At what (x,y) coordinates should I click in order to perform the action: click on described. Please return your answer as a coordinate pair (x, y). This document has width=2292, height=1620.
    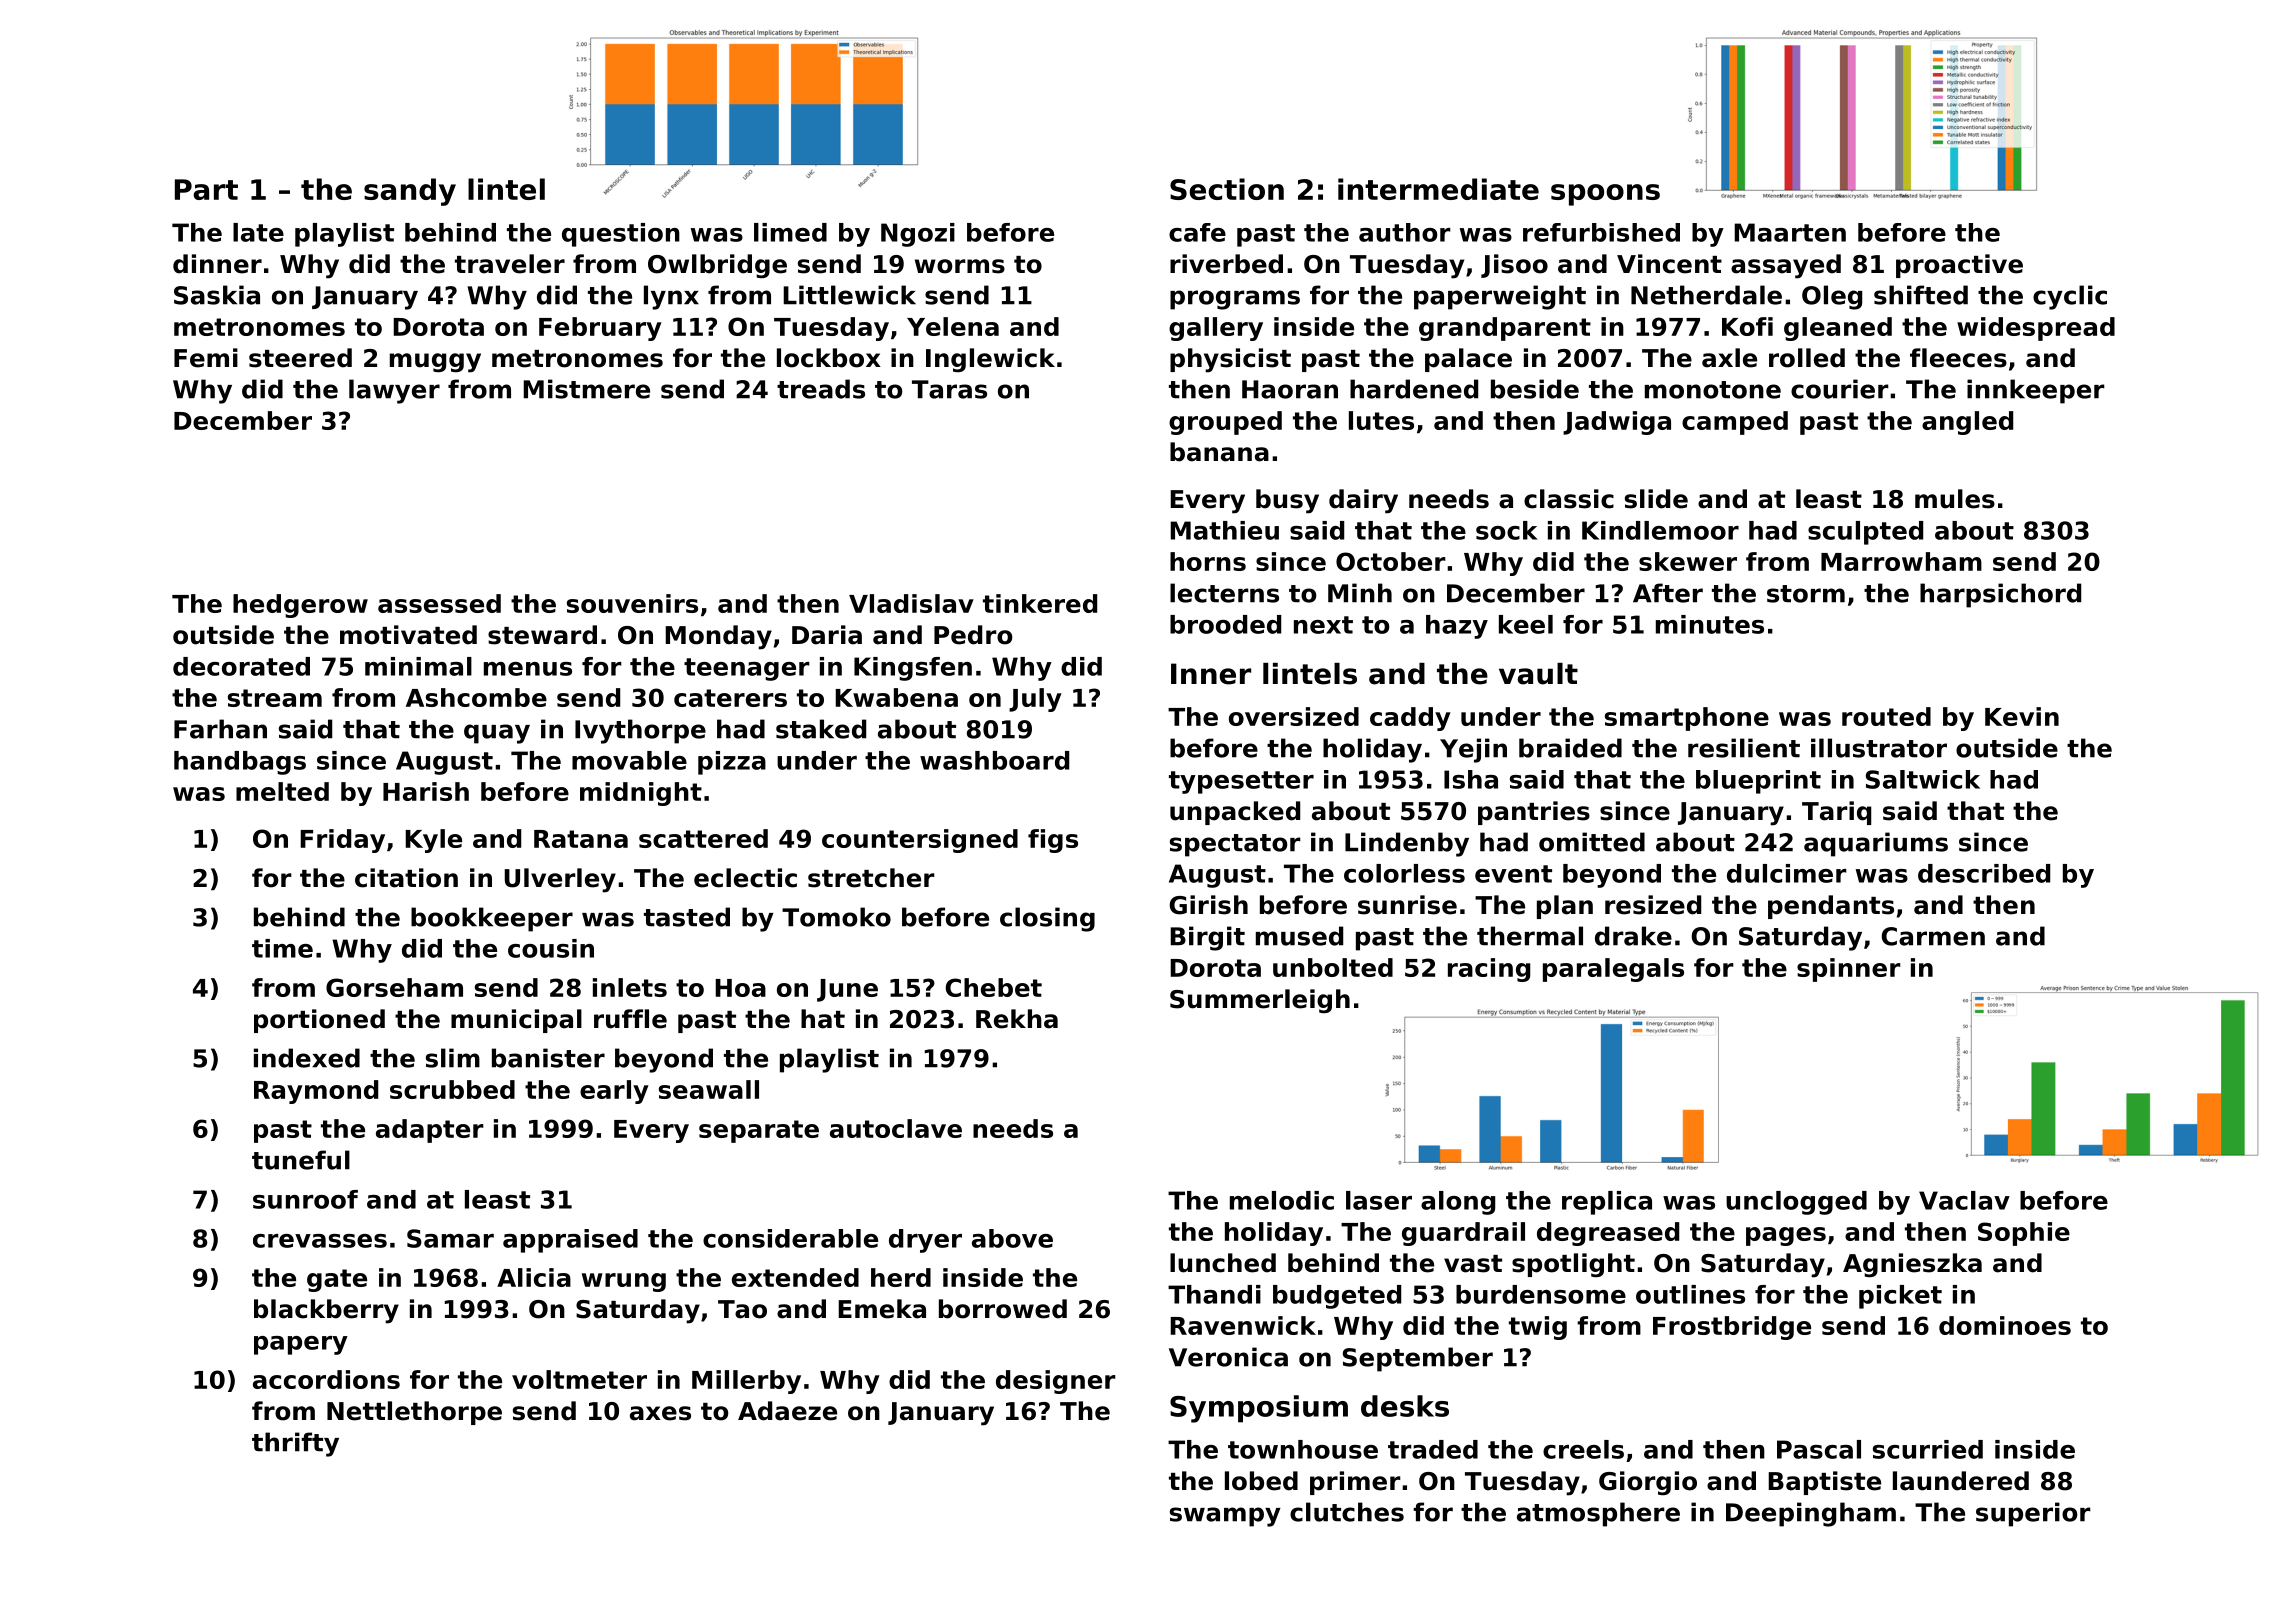
    Looking at the image, I should click on (1984, 873).
